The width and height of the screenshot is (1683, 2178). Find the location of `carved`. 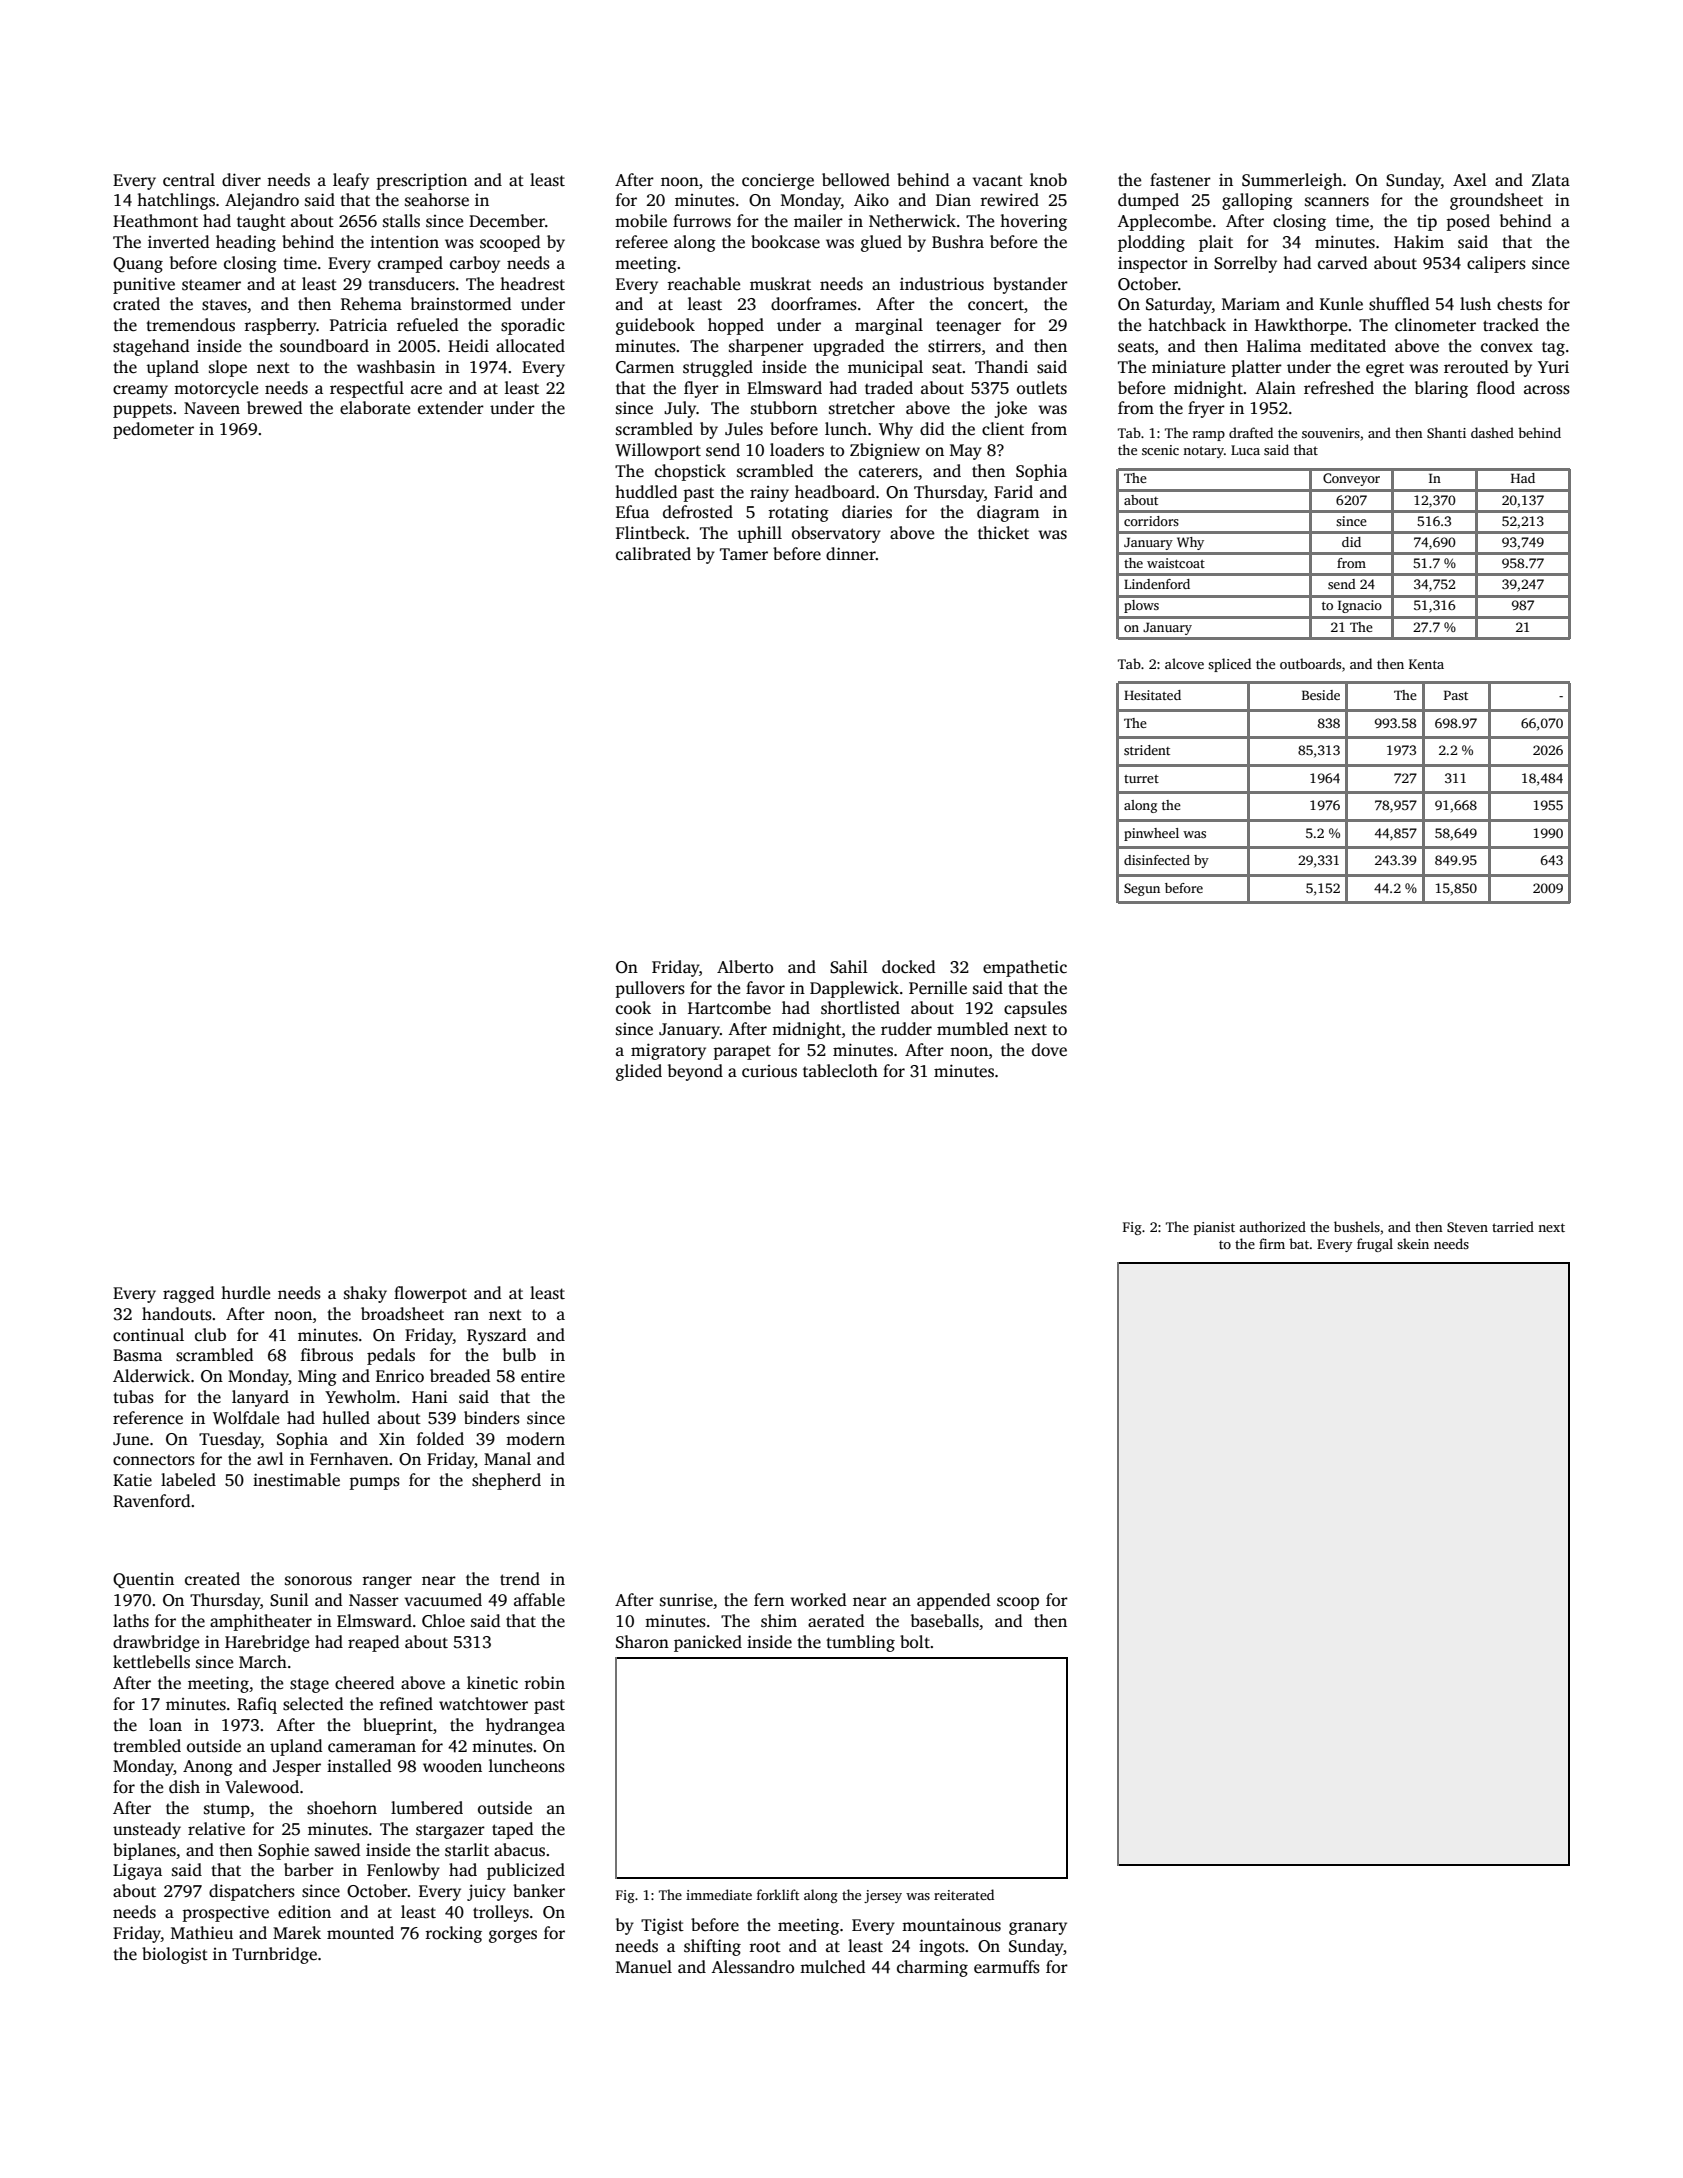

carved is located at coordinates (1343, 263).
